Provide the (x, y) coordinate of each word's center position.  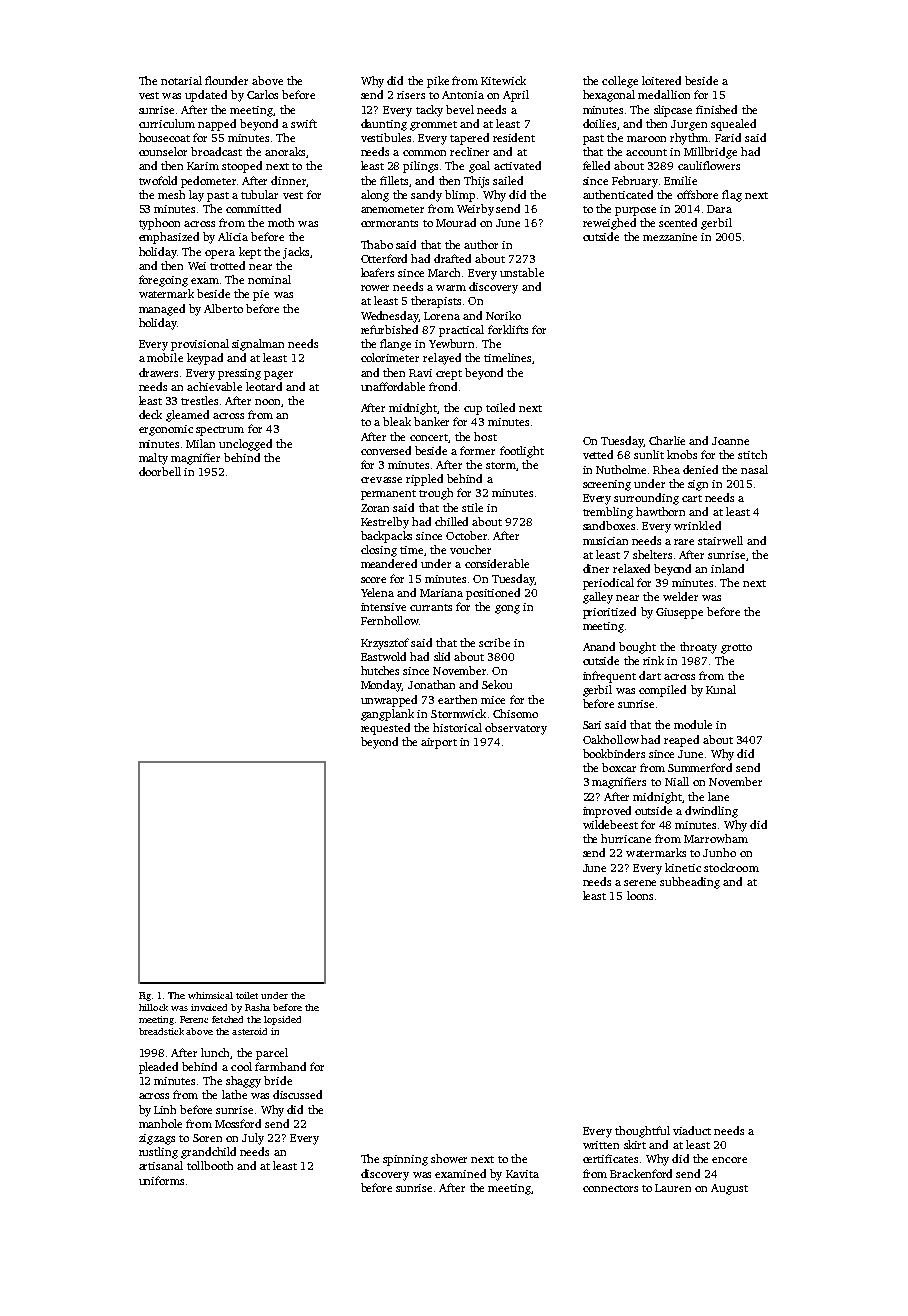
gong (507, 609)
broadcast (216, 151)
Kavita (522, 1174)
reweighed (609, 224)
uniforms (161, 1180)
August (729, 1189)
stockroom (731, 867)
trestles (199, 400)
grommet (433, 126)
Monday (381, 686)
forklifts (508, 329)
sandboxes (609, 525)
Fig (145, 996)
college (620, 82)
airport (439, 743)
